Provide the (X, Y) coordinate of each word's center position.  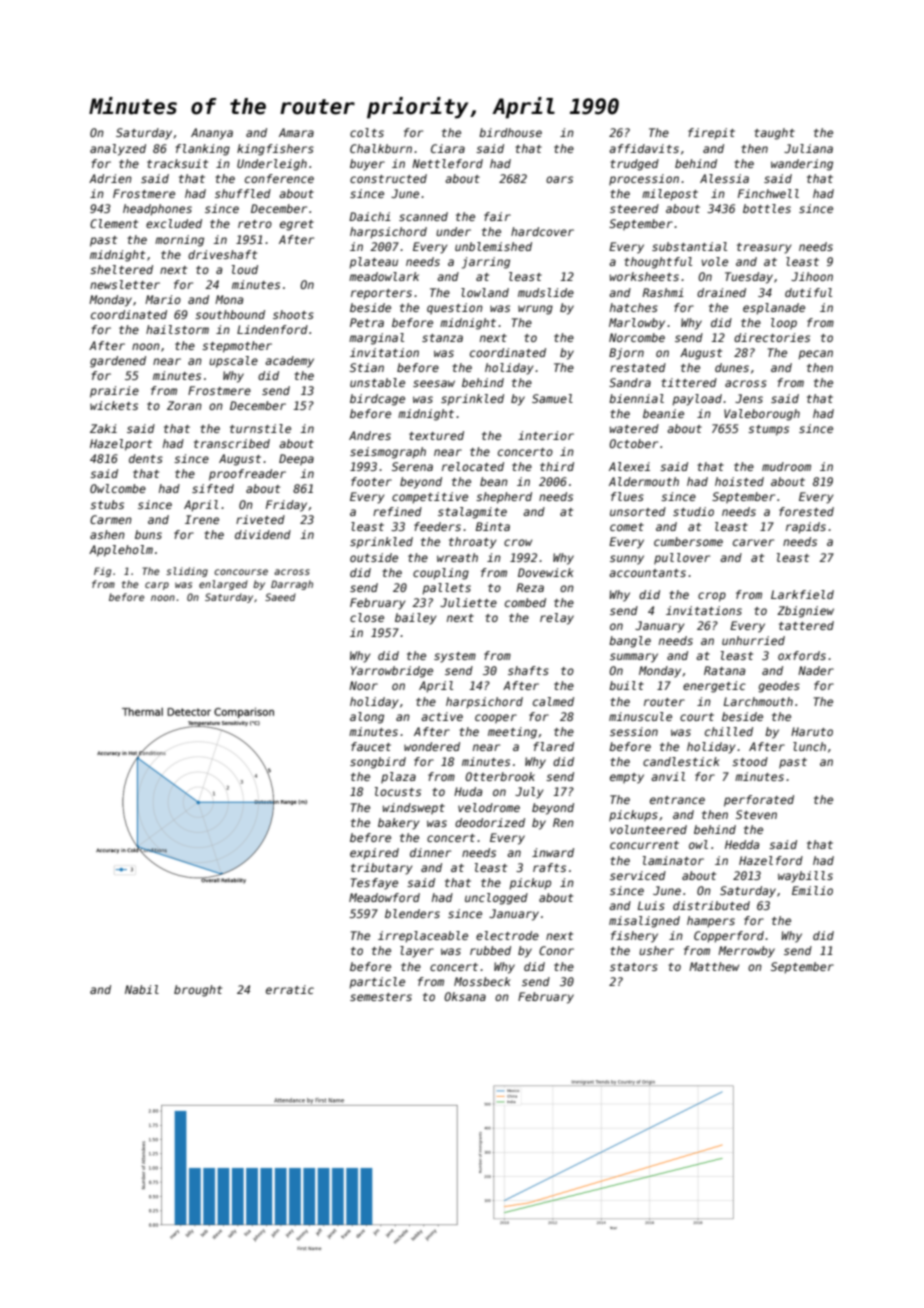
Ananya (212, 134)
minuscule (640, 716)
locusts (398, 791)
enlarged (223, 585)
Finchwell (768, 193)
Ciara (448, 148)
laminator (673, 860)
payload (697, 400)
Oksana (465, 996)
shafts (528, 670)
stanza (442, 338)
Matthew (714, 966)
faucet (371, 746)
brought (198, 991)
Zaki (103, 428)
